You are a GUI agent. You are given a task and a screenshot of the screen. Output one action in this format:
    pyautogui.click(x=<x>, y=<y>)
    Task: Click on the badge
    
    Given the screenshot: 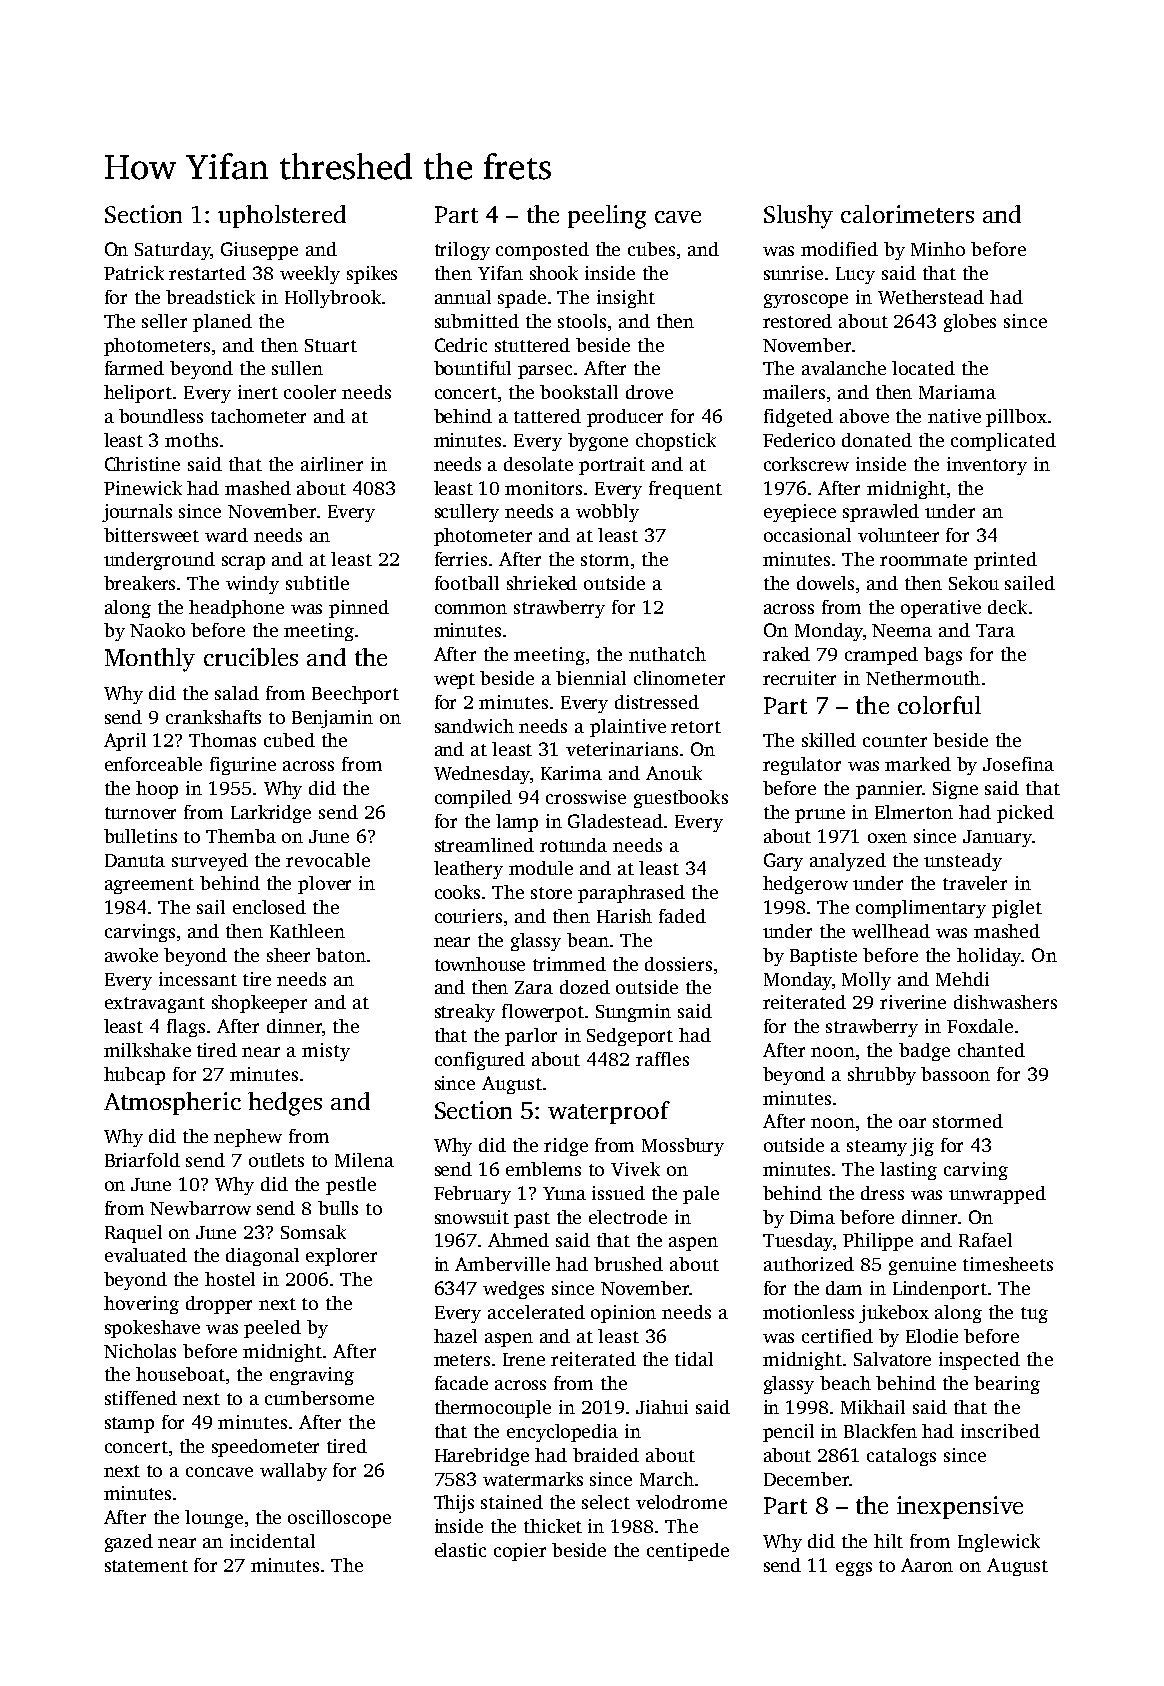 What is the action you would take?
    pyautogui.click(x=924, y=1052)
